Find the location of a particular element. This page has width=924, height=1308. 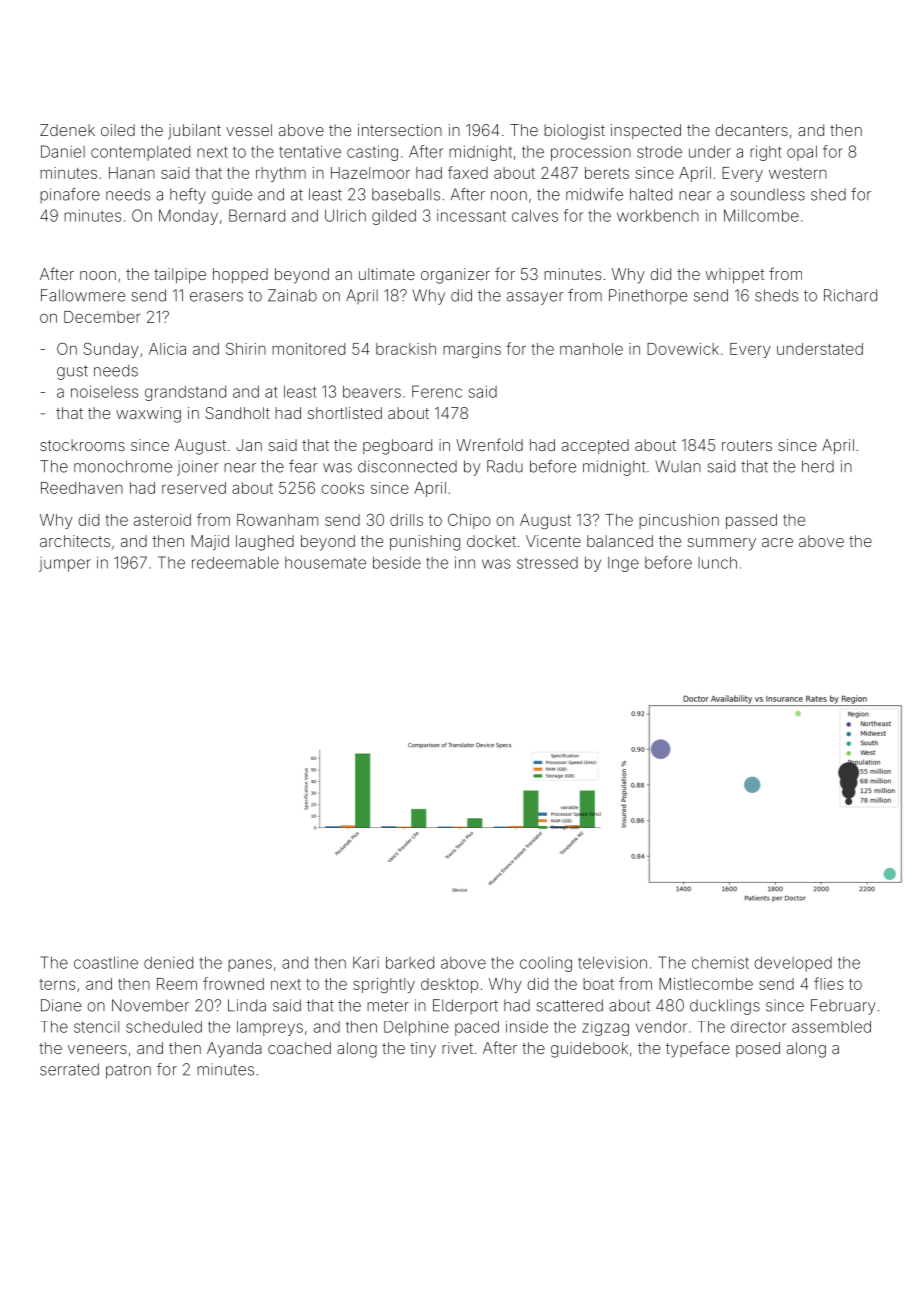

denied is located at coordinates (168, 962).
